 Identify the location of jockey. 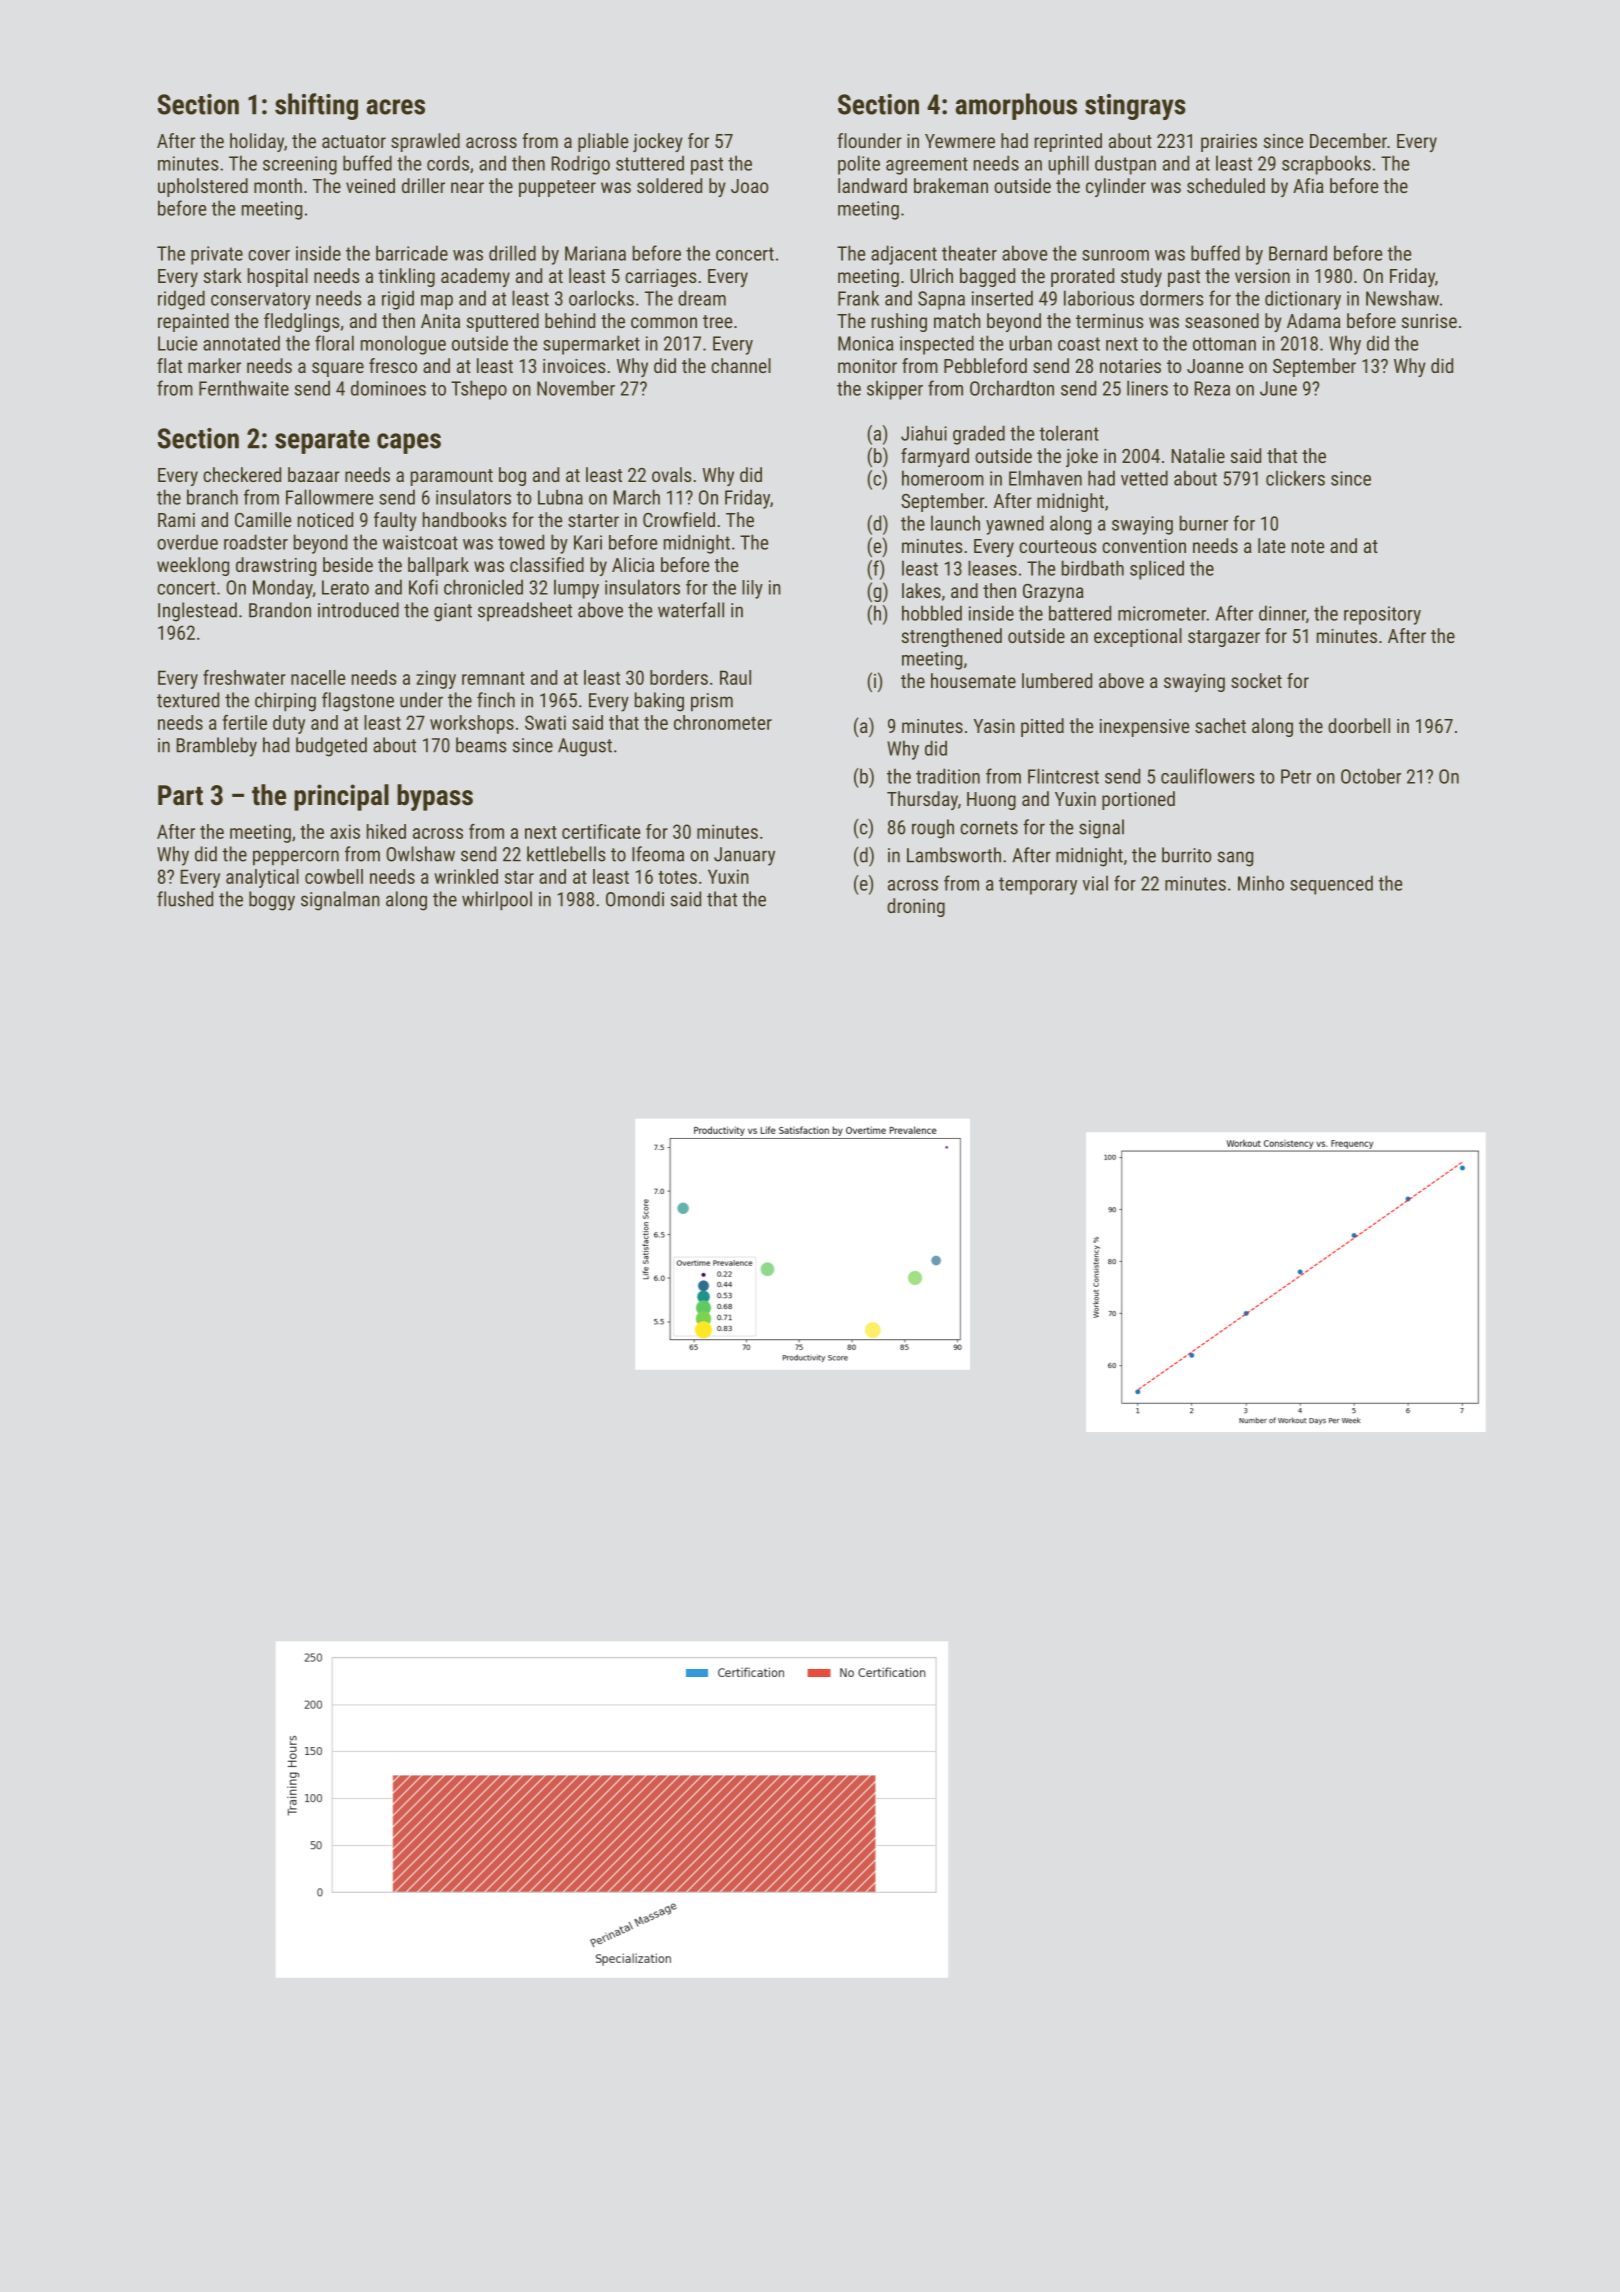
(658, 142).
